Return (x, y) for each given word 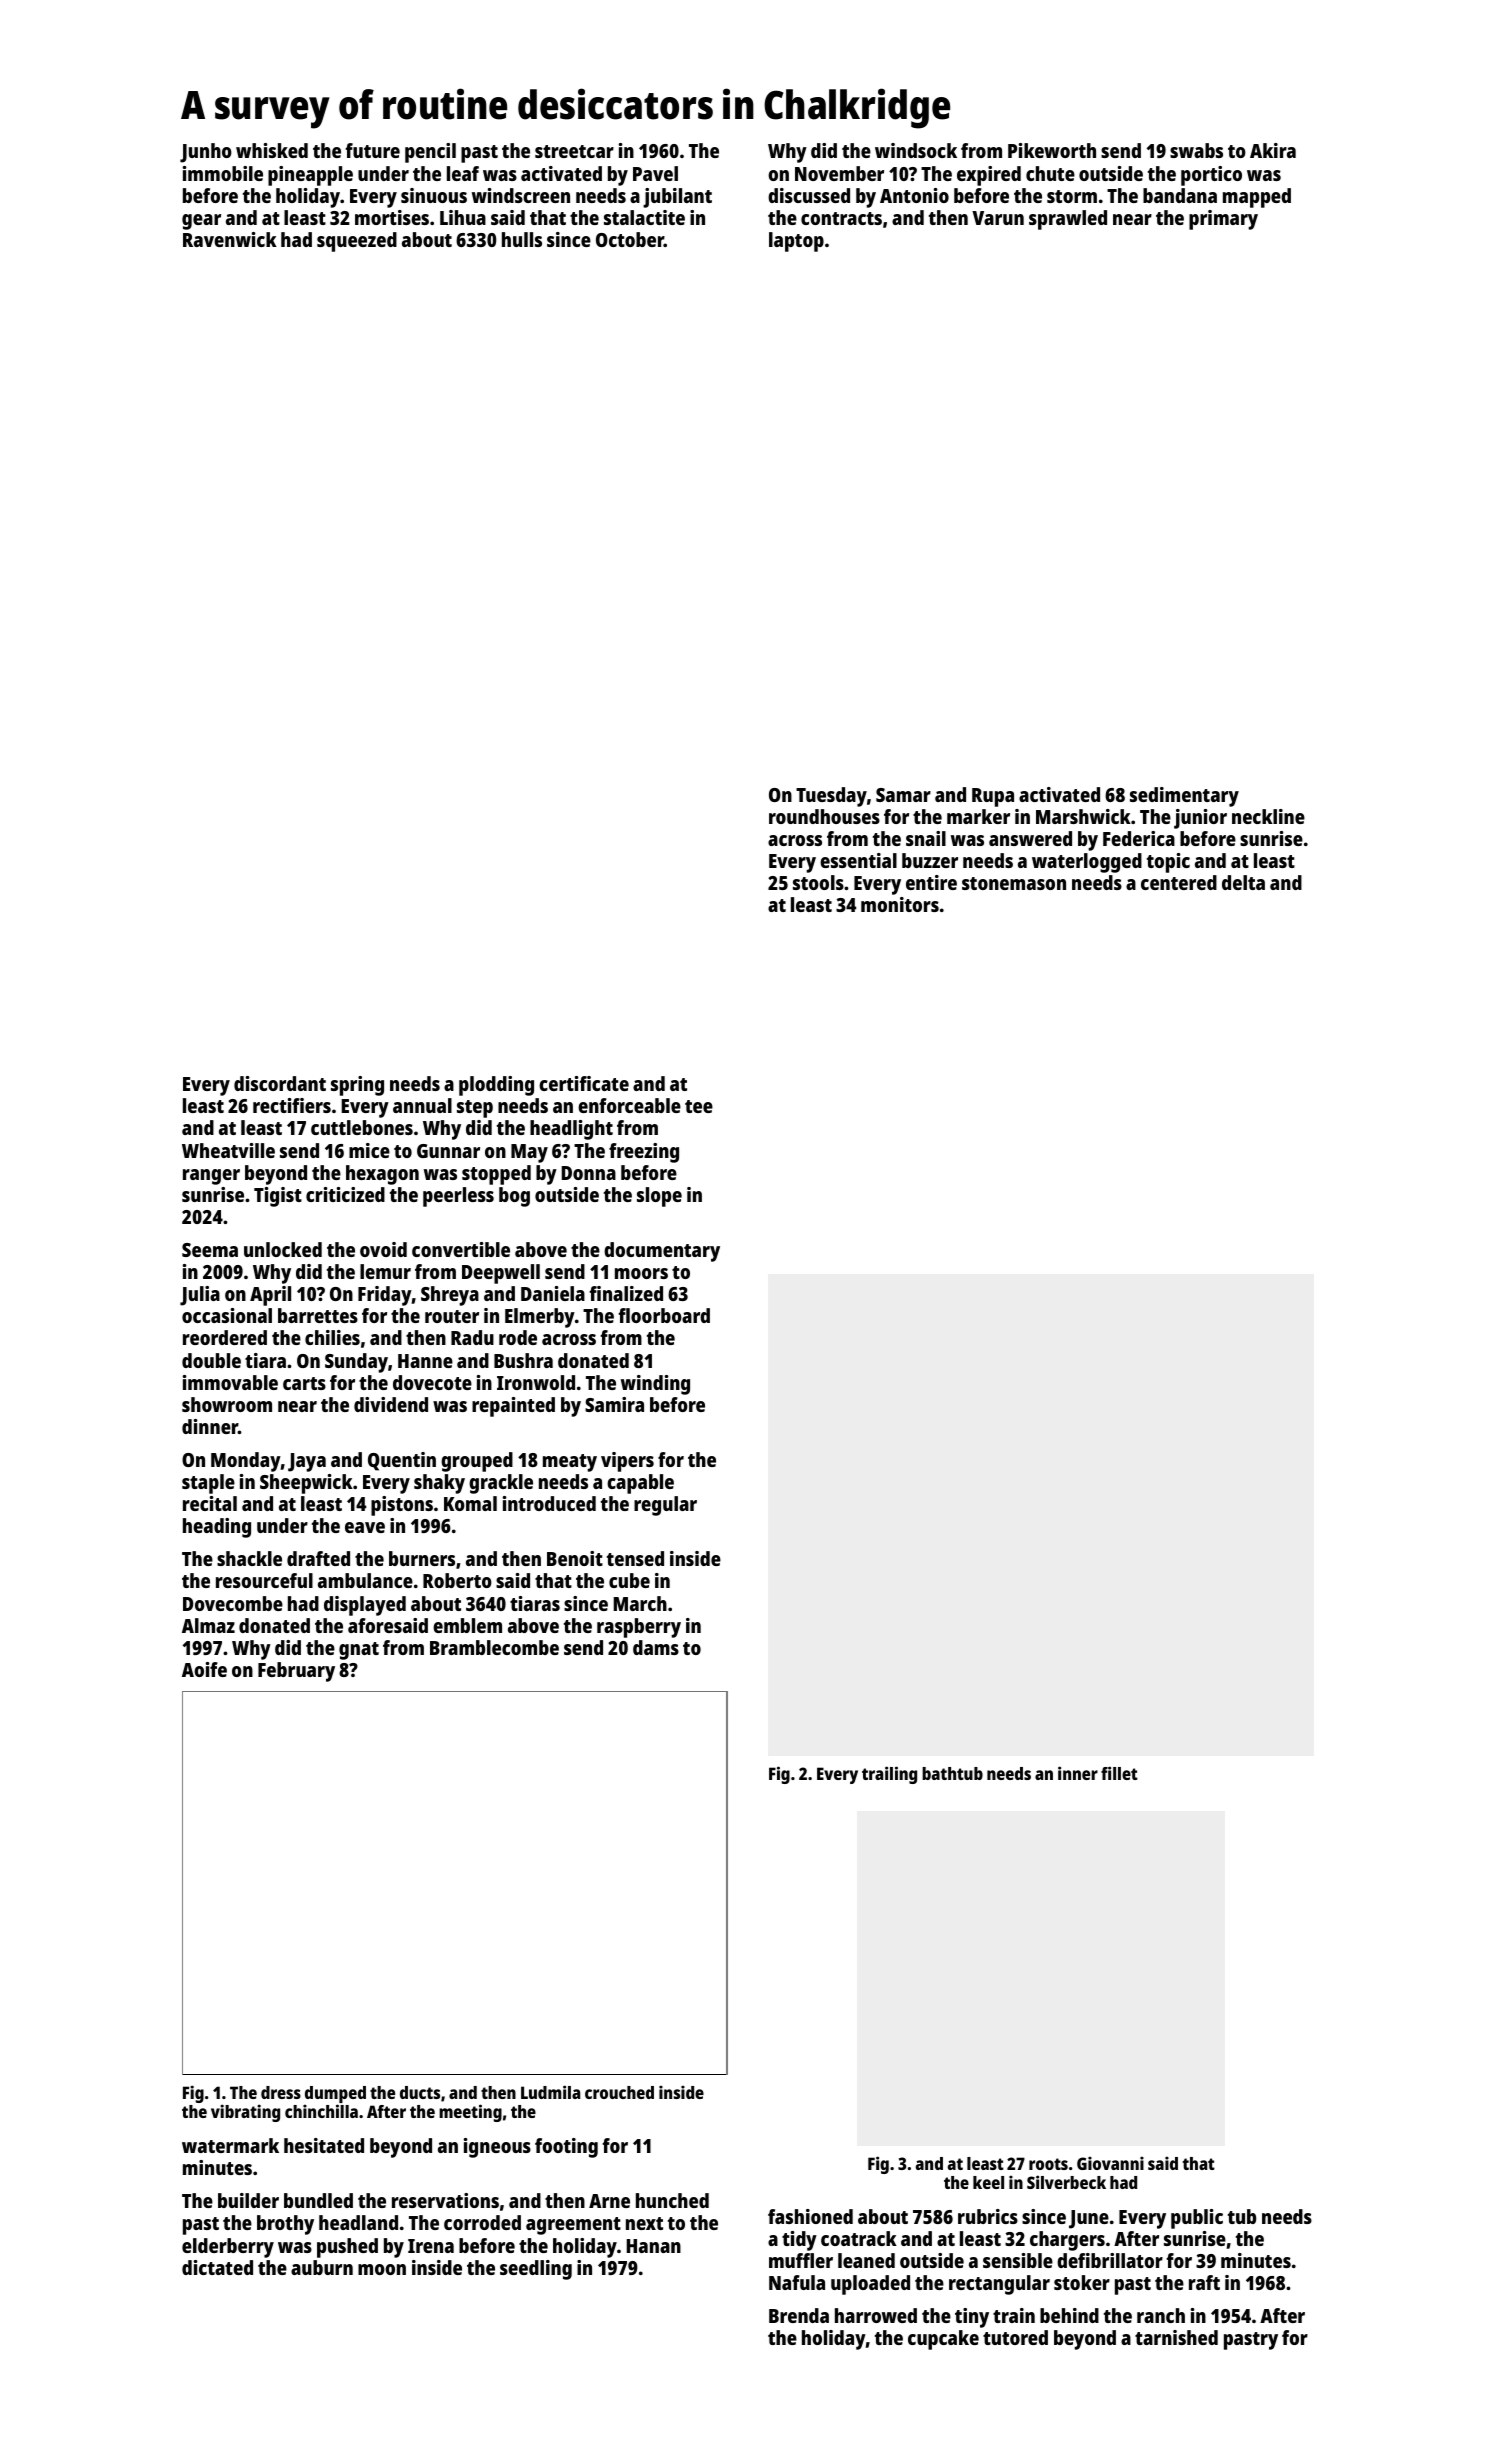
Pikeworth (1052, 150)
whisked (272, 150)
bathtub (952, 1773)
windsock (916, 150)
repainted (513, 1407)
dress (281, 2092)
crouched (619, 2092)
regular (665, 1506)
